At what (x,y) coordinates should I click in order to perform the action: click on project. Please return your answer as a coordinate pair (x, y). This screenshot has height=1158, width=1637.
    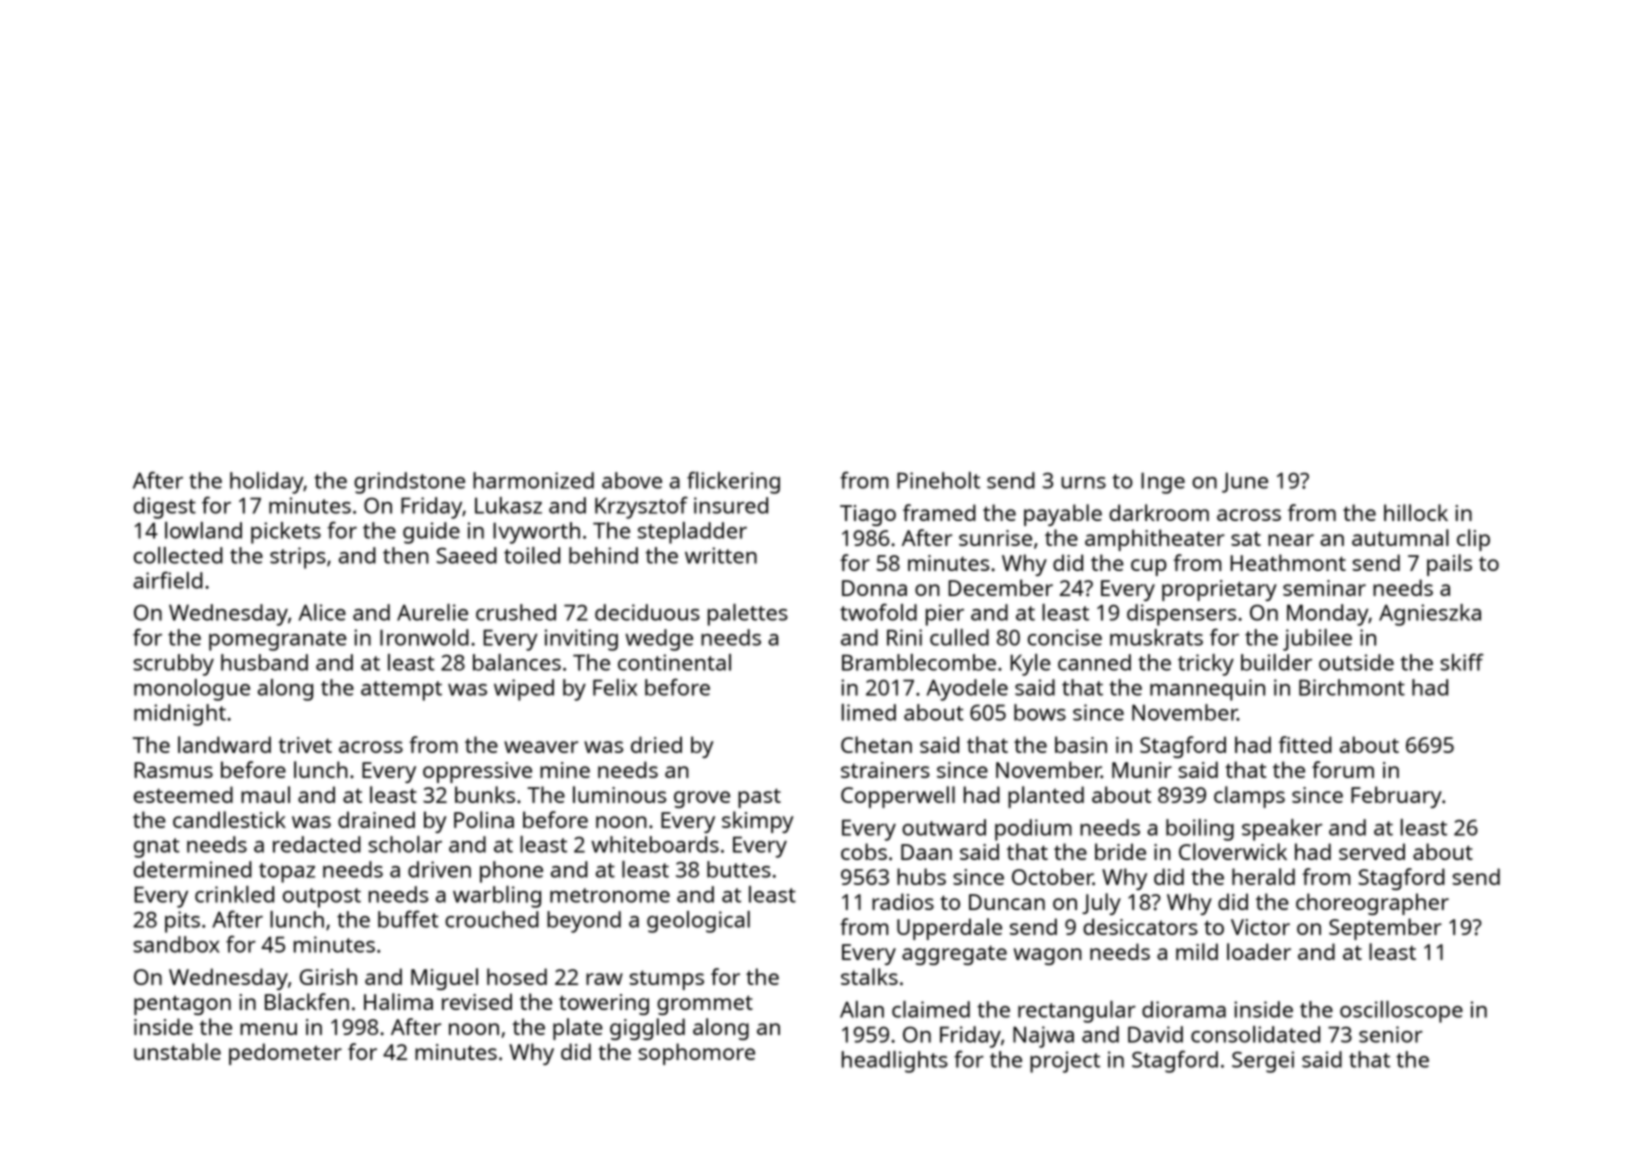
    Looking at the image, I should click on (1065, 1062).
